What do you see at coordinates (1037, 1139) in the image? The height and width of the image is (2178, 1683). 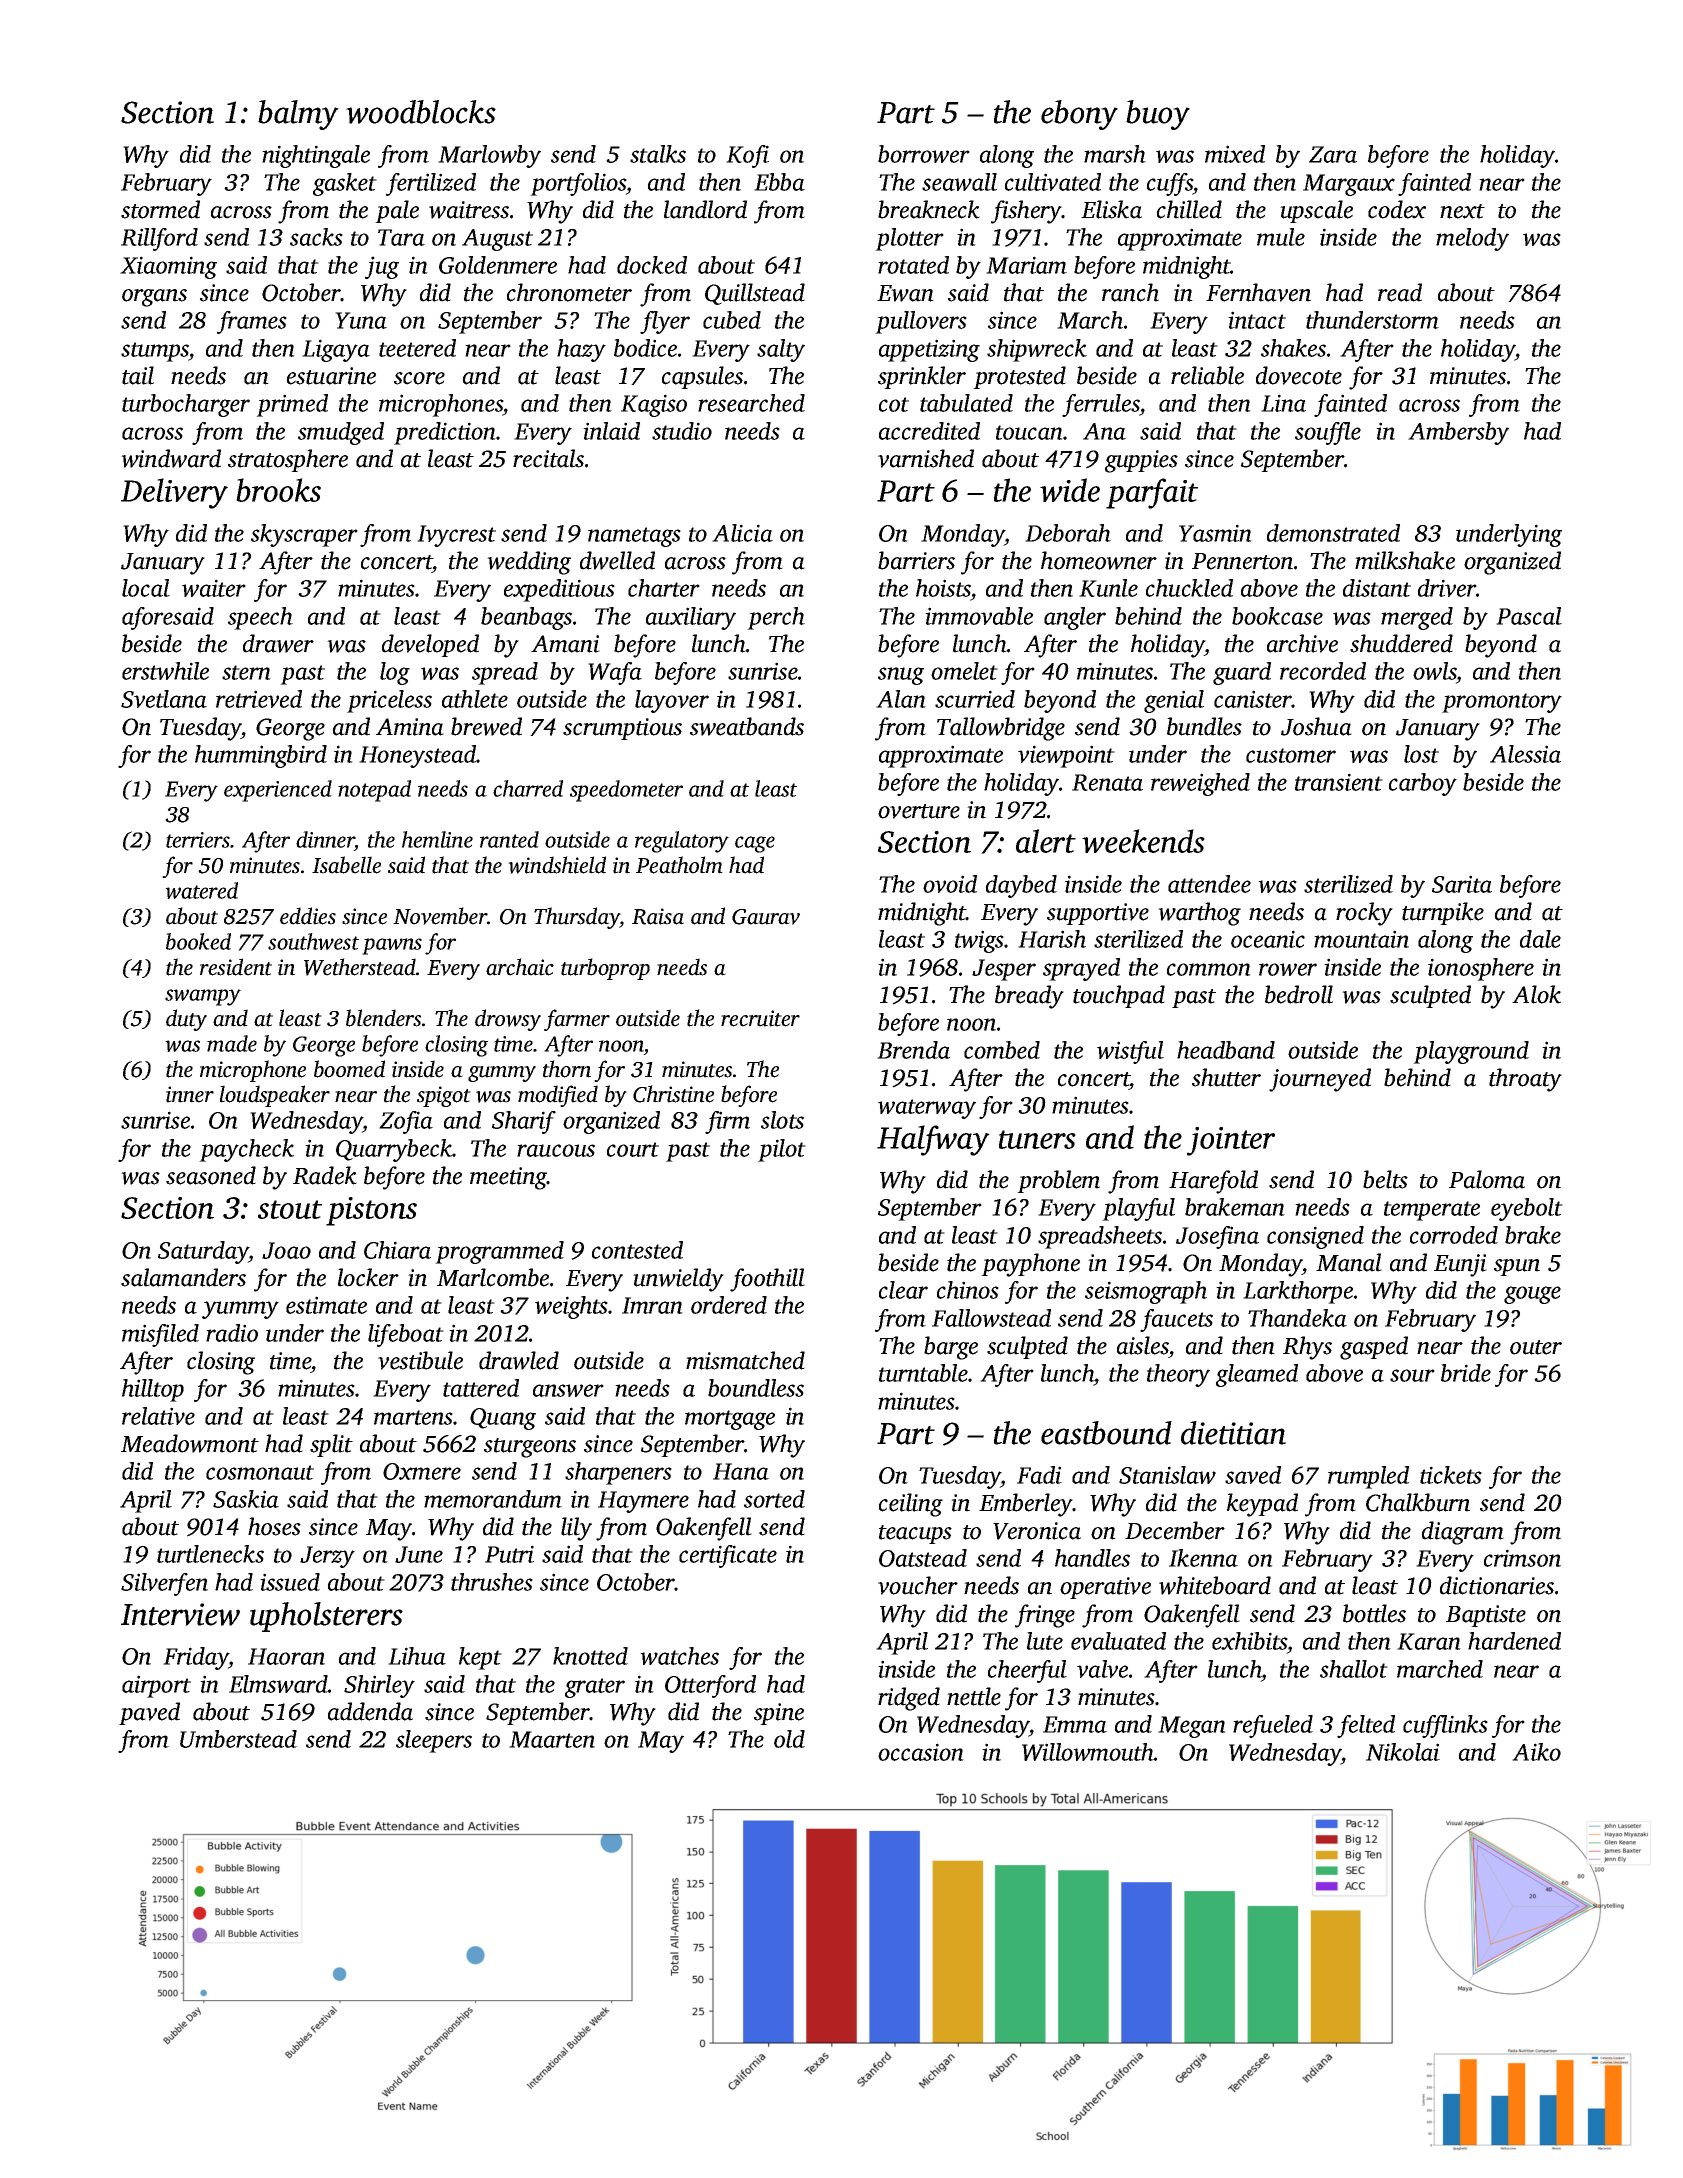 I see `tuners` at bounding box center [1037, 1139].
